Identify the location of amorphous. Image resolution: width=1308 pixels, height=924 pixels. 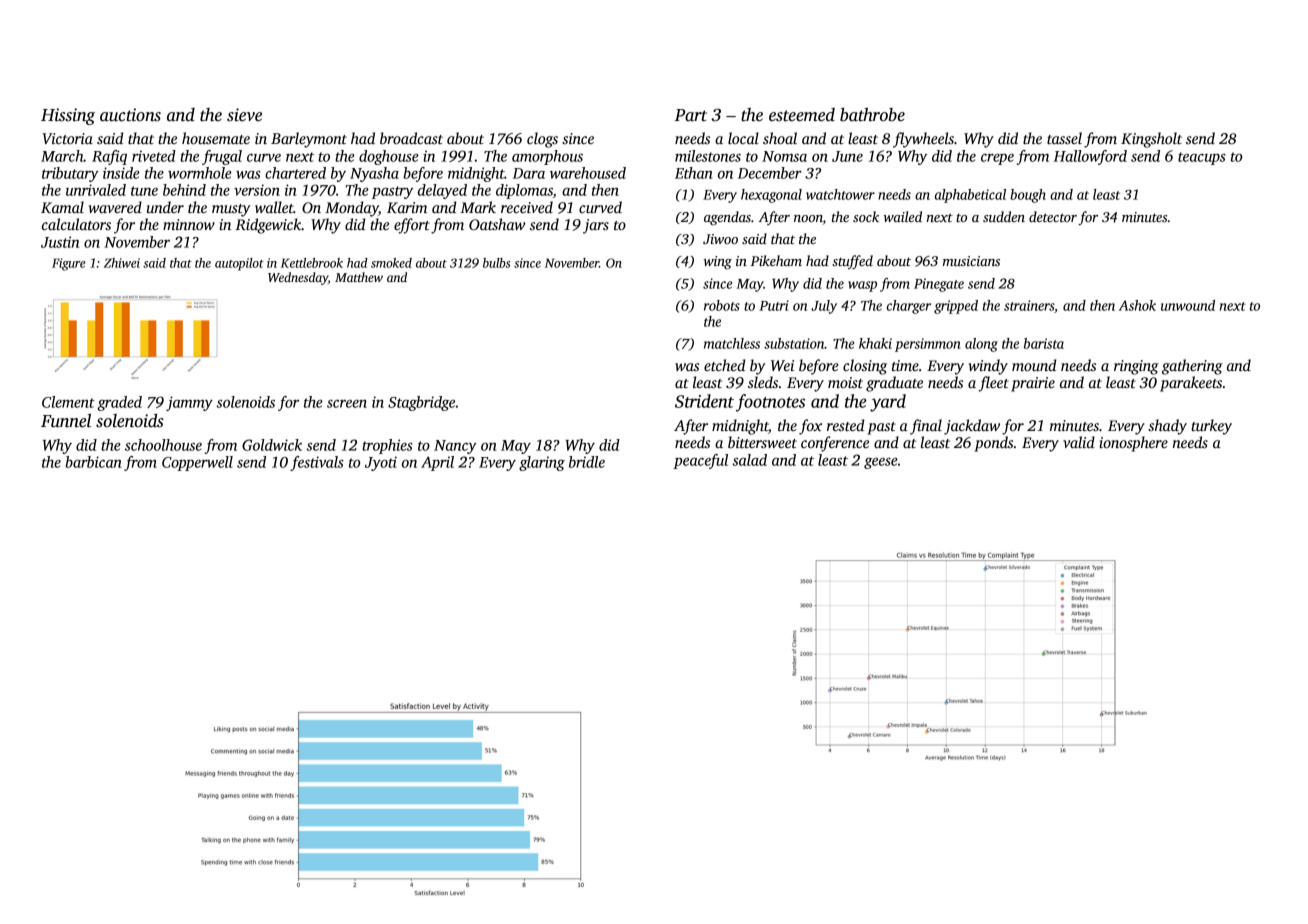
(547, 157).
